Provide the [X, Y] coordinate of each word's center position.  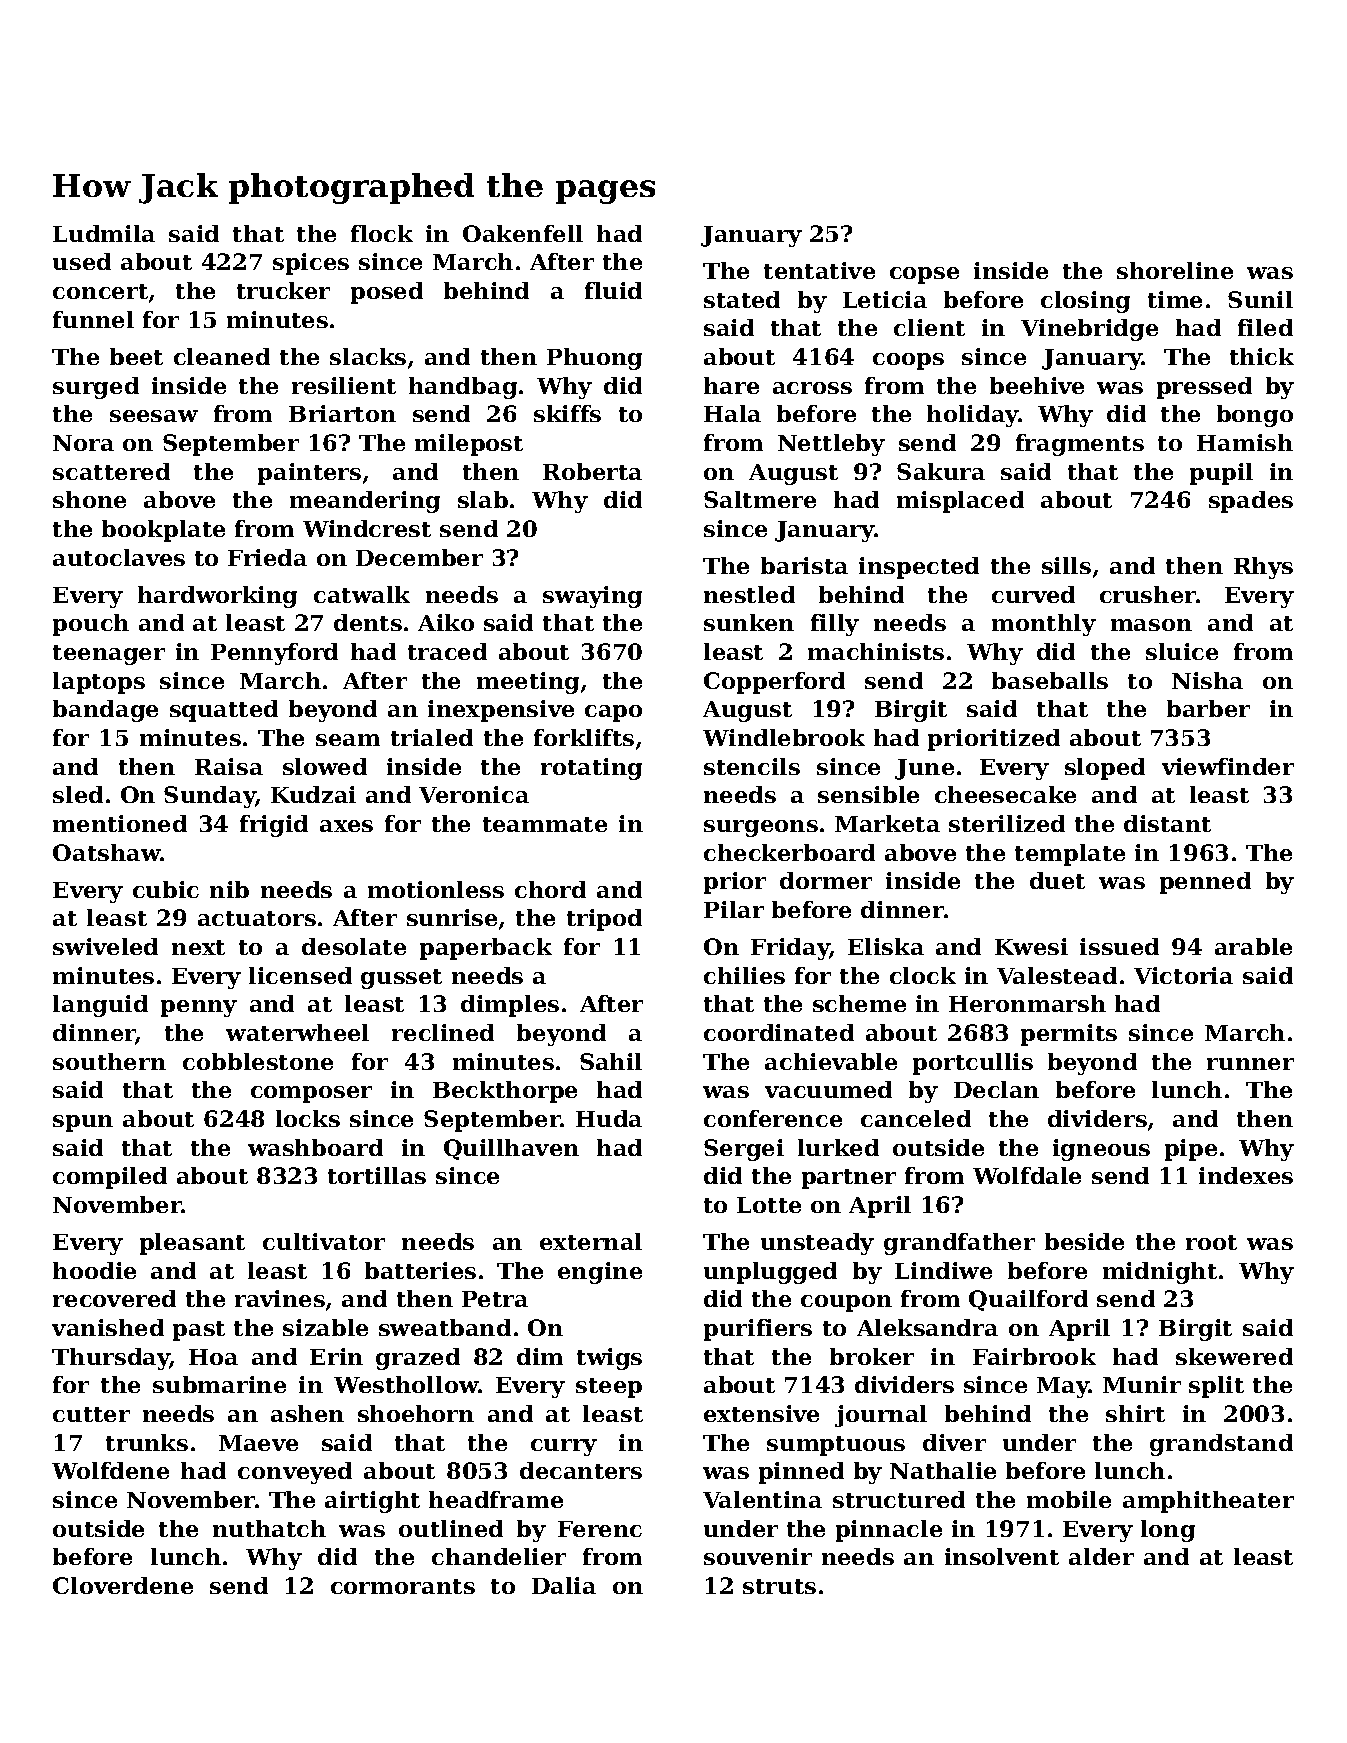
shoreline [1175, 270]
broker [872, 1356]
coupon [846, 1303]
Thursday [111, 1359]
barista [804, 565]
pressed [1204, 388]
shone [89, 499]
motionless [436, 889]
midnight [1160, 1273]
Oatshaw [107, 852]
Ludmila [104, 233]
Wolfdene [110, 1470]
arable [1253, 946]
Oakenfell [523, 233]
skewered [1234, 1356]
